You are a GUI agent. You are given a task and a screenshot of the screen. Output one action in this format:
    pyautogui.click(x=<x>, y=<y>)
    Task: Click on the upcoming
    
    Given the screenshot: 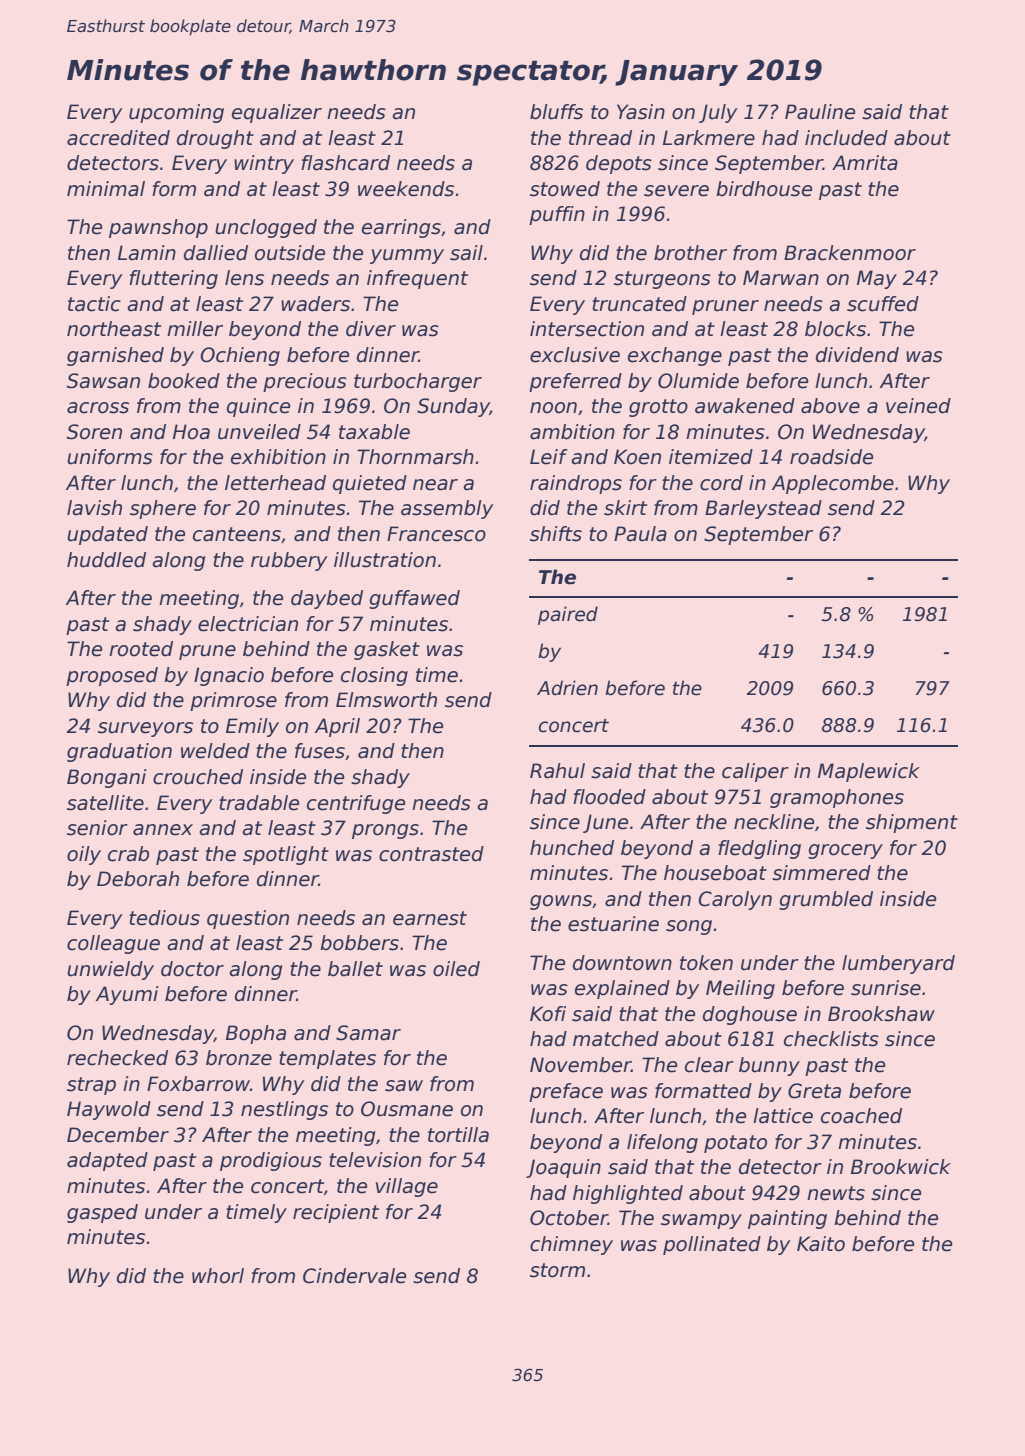 What is the action you would take?
    pyautogui.click(x=176, y=113)
